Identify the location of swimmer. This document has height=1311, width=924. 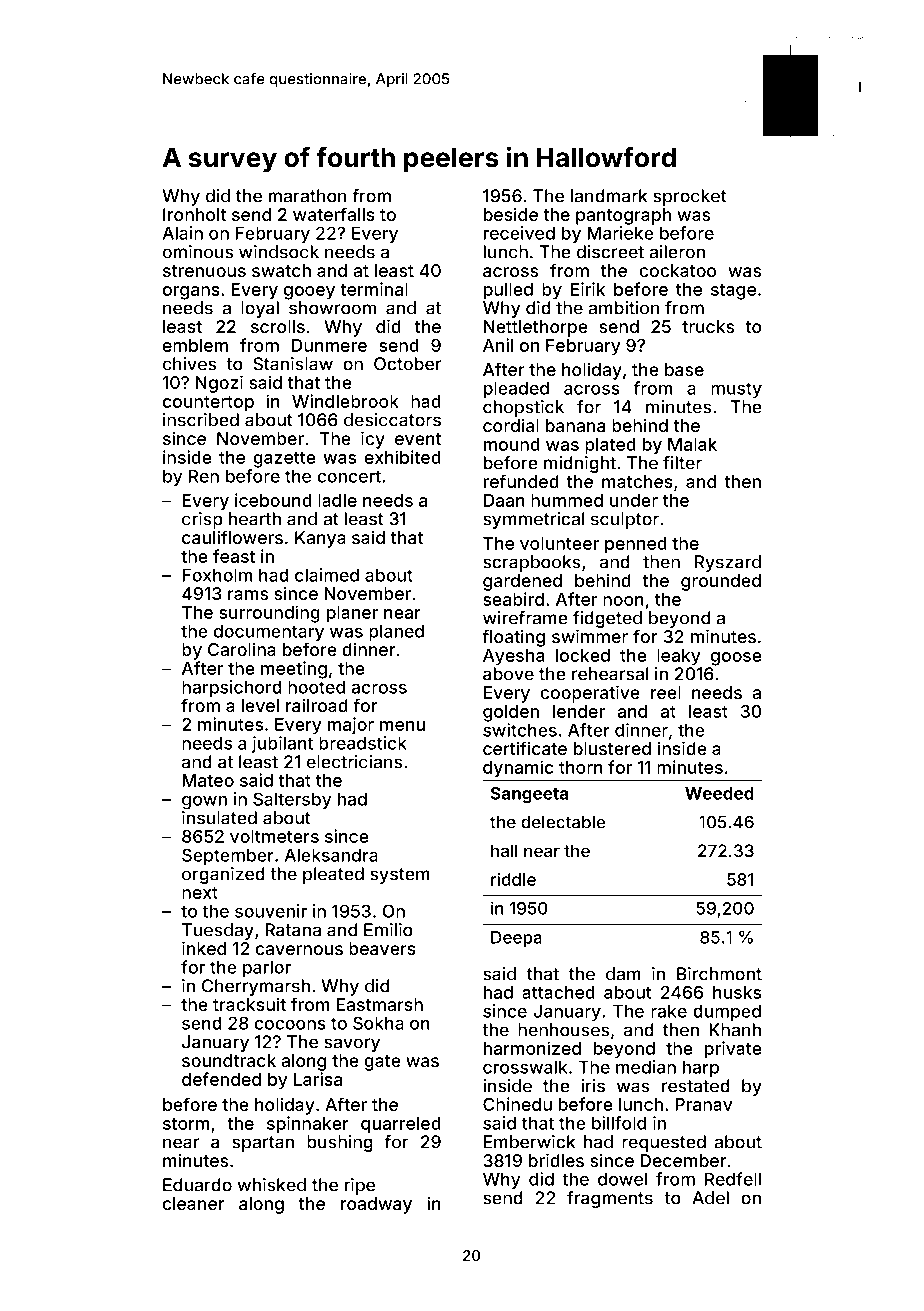
(590, 636).
